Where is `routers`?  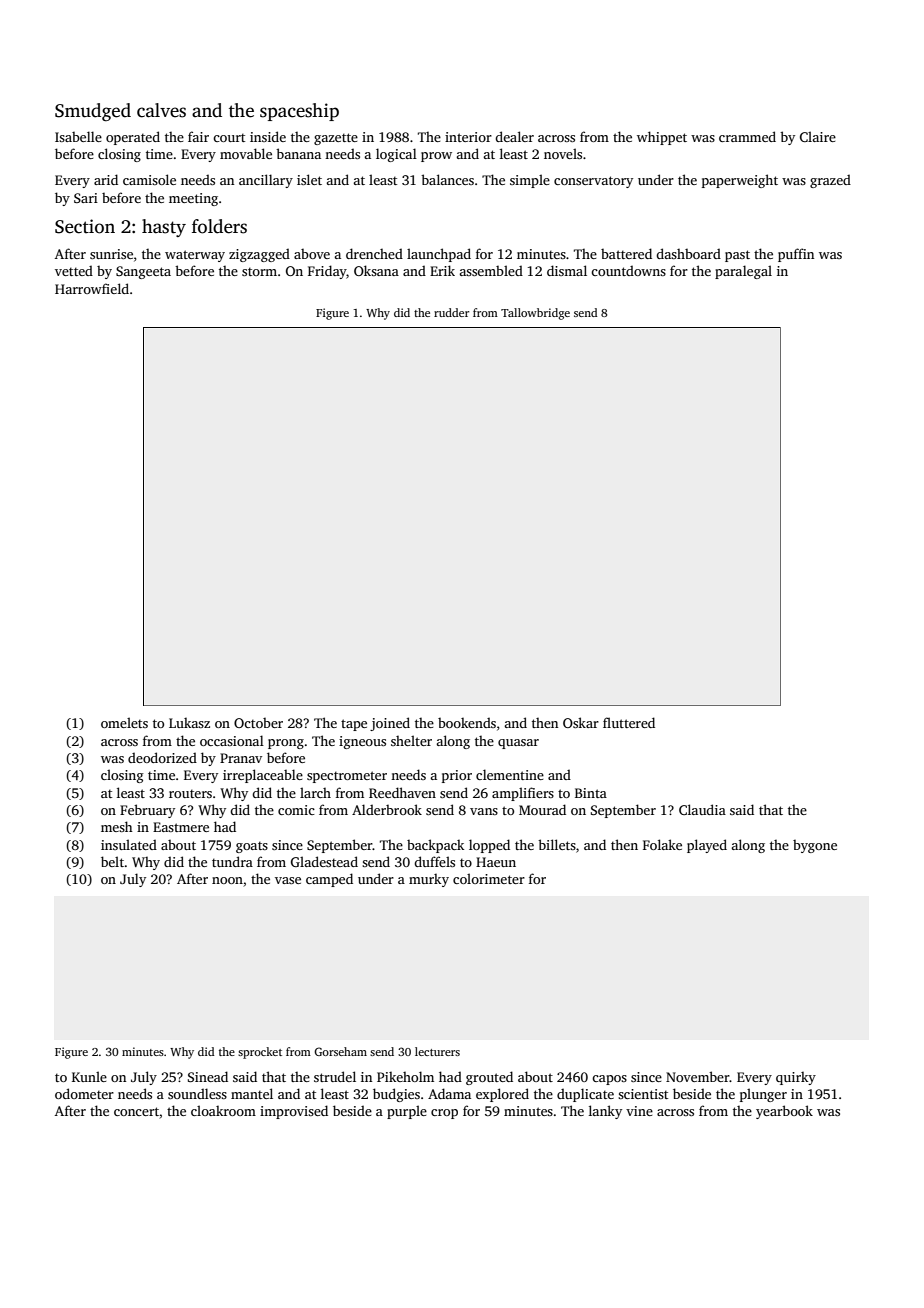 routers is located at coordinates (190, 793).
